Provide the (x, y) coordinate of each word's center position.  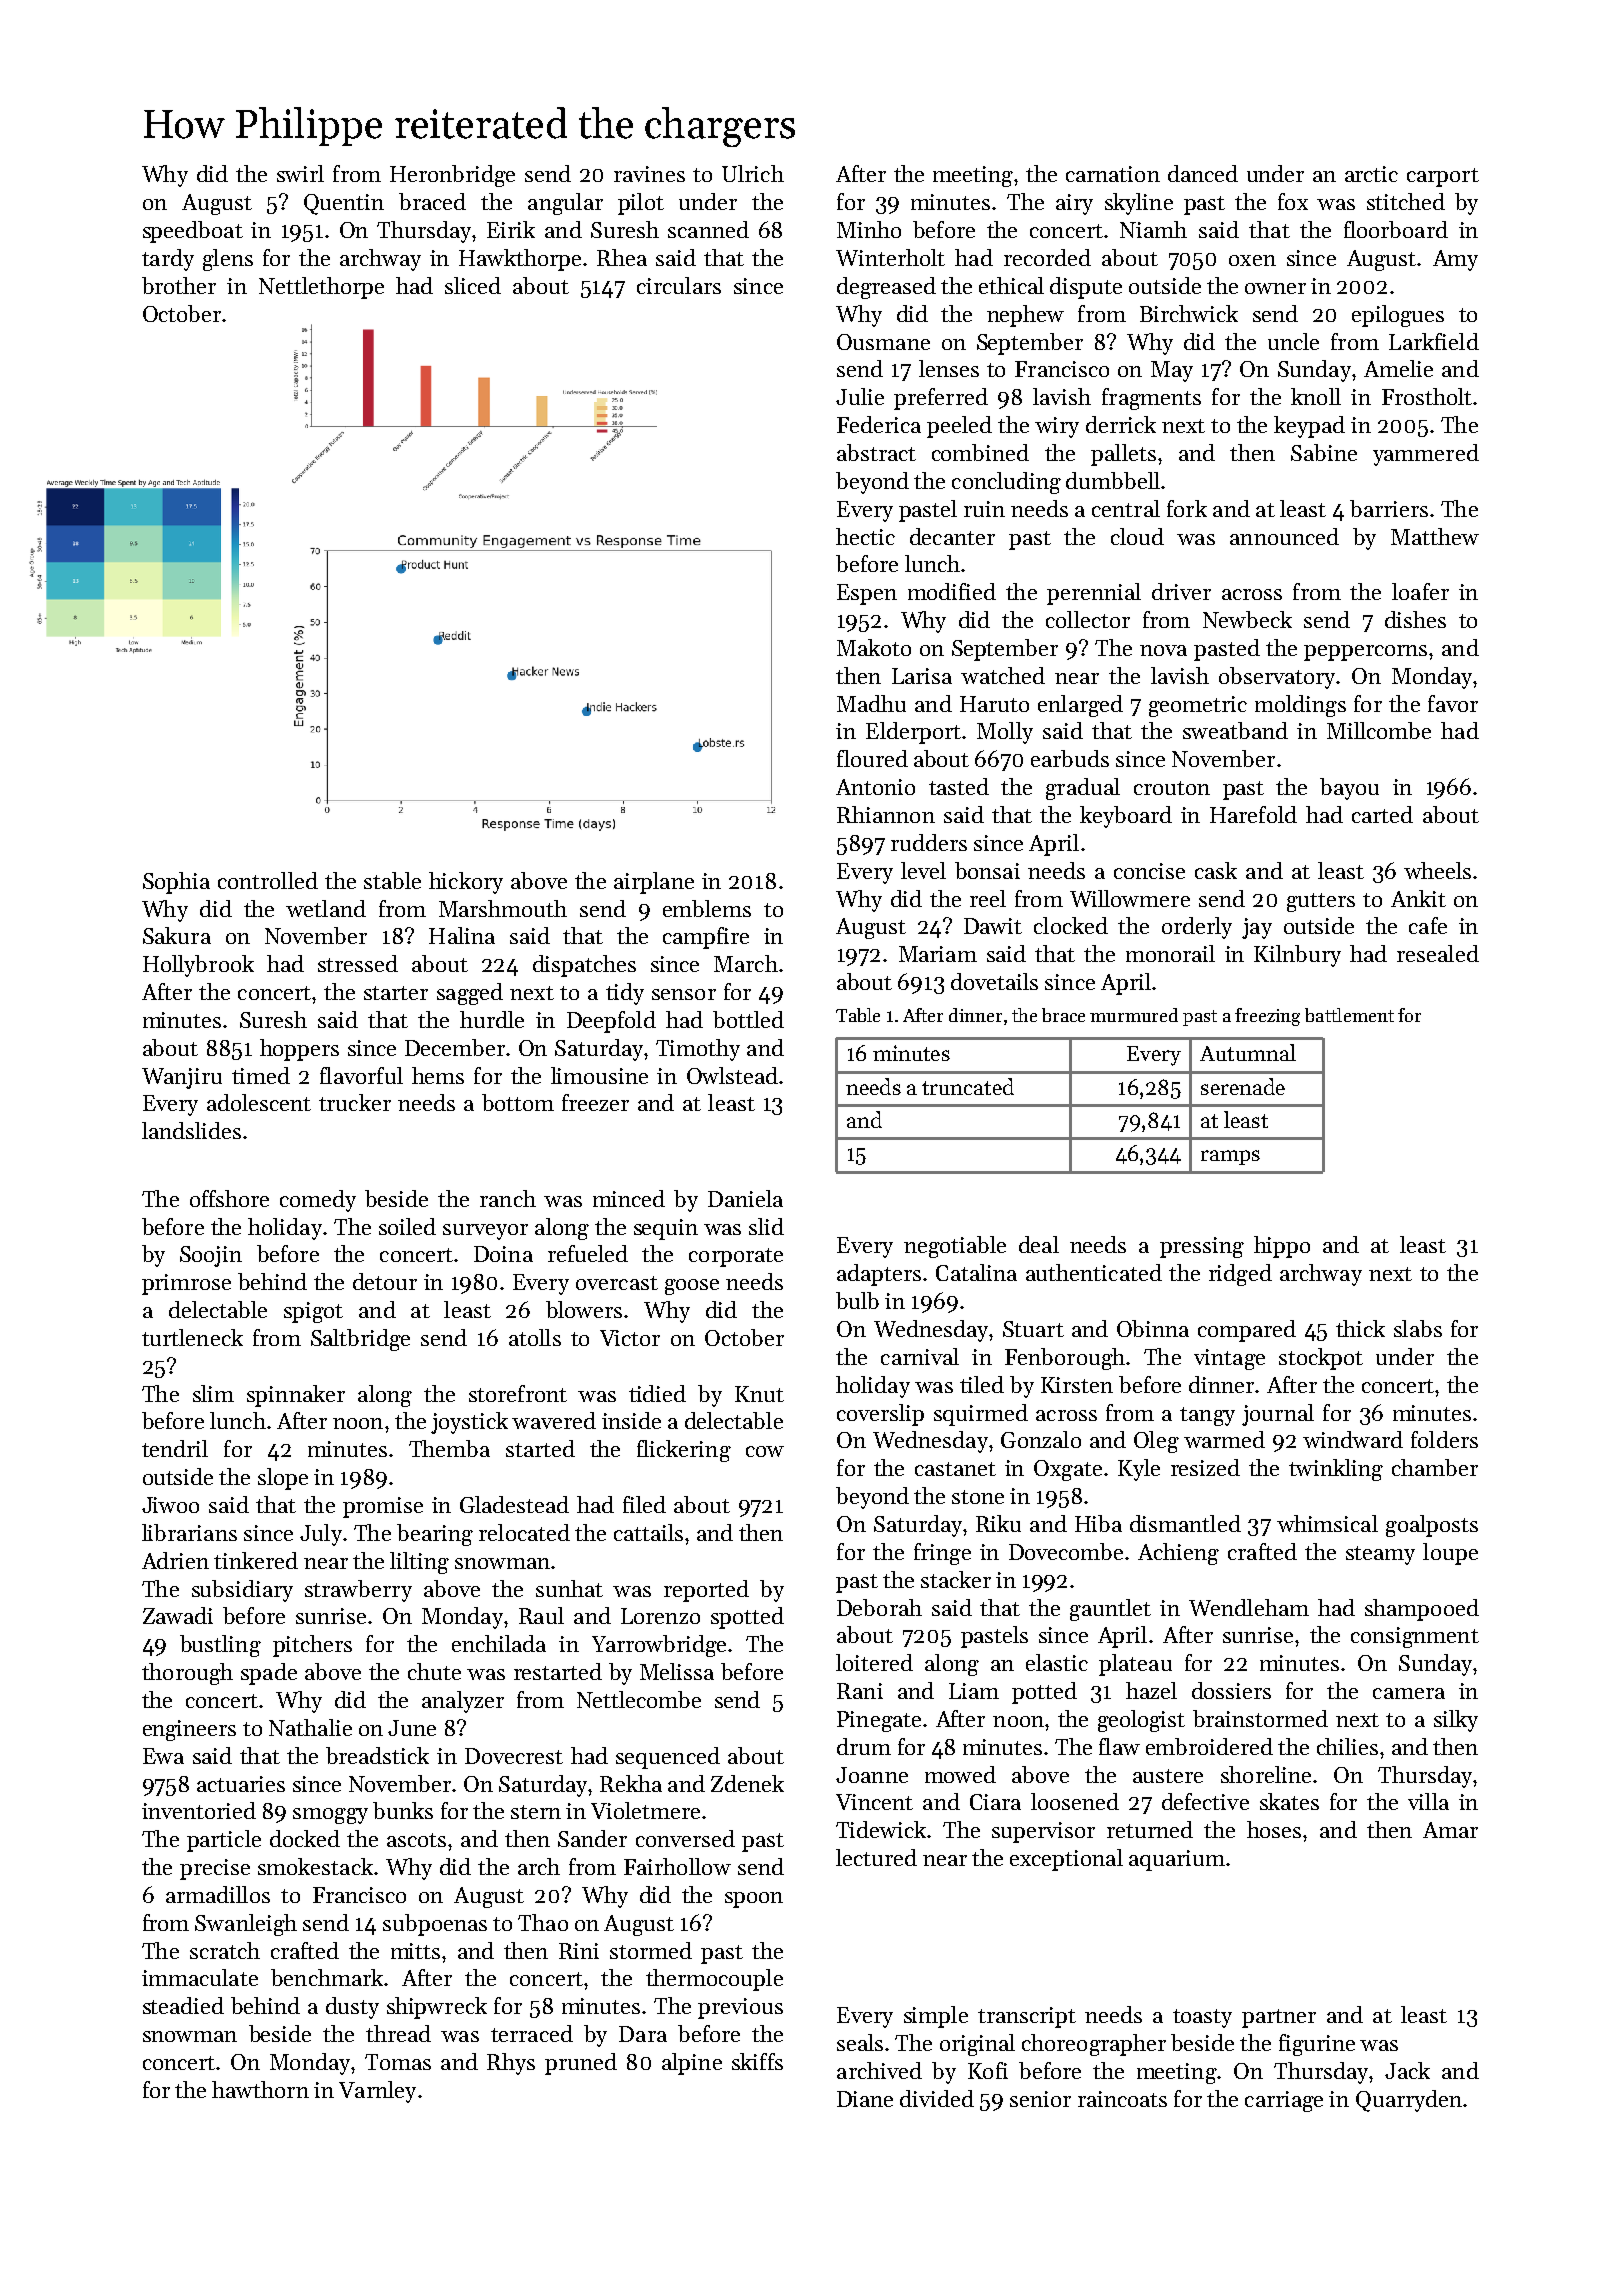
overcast (617, 1283)
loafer (1420, 591)
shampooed (1422, 1610)
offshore (229, 1198)
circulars (679, 285)
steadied (183, 2005)
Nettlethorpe (321, 288)
